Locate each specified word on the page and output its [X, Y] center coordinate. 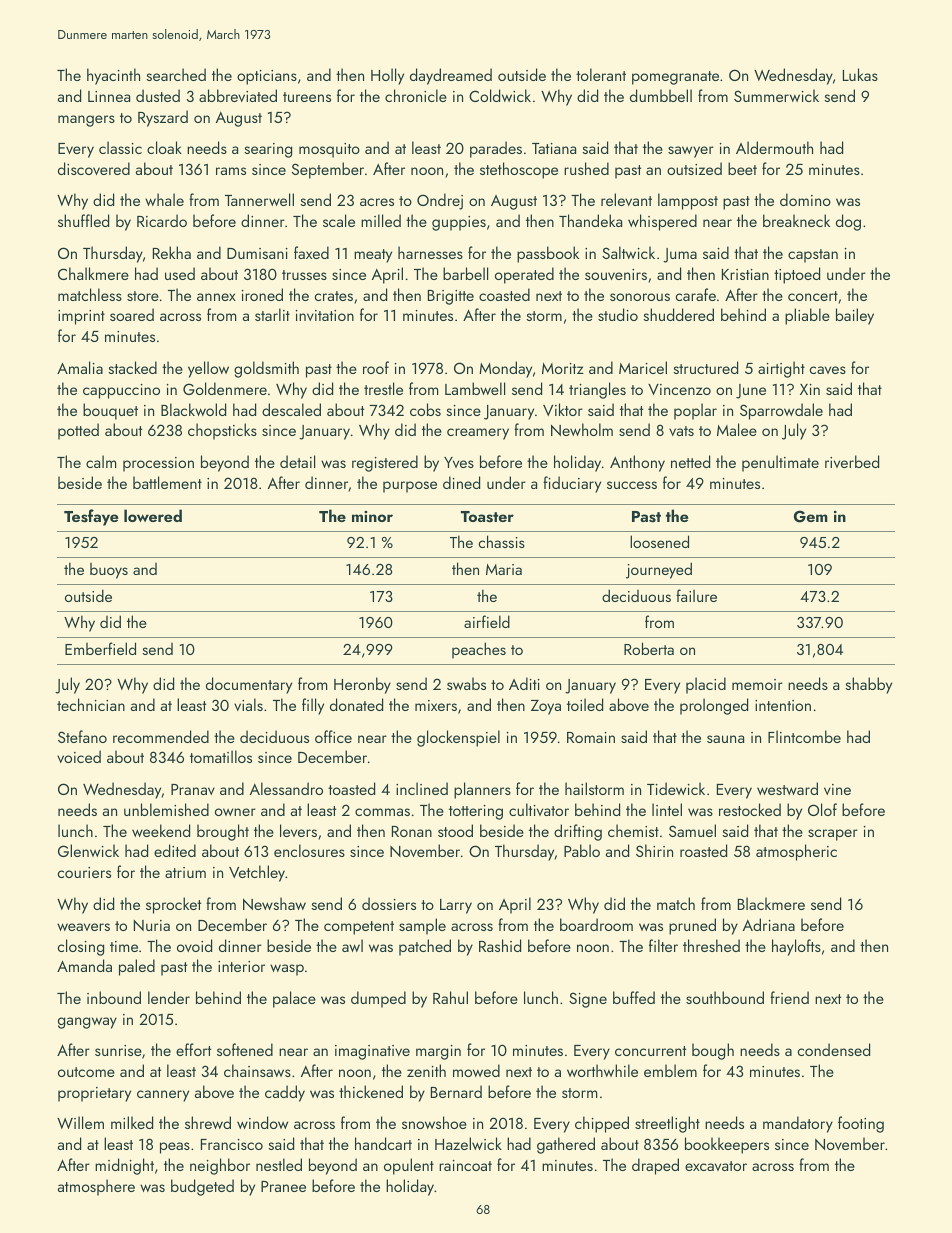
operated [524, 275]
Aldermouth [774, 147]
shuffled [83, 220]
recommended [161, 736]
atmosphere [96, 1187]
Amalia [80, 367]
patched [425, 947]
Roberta [649, 648]
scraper [833, 835]
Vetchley [257, 873]
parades [496, 149]
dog [848, 222]
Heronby [362, 685]
